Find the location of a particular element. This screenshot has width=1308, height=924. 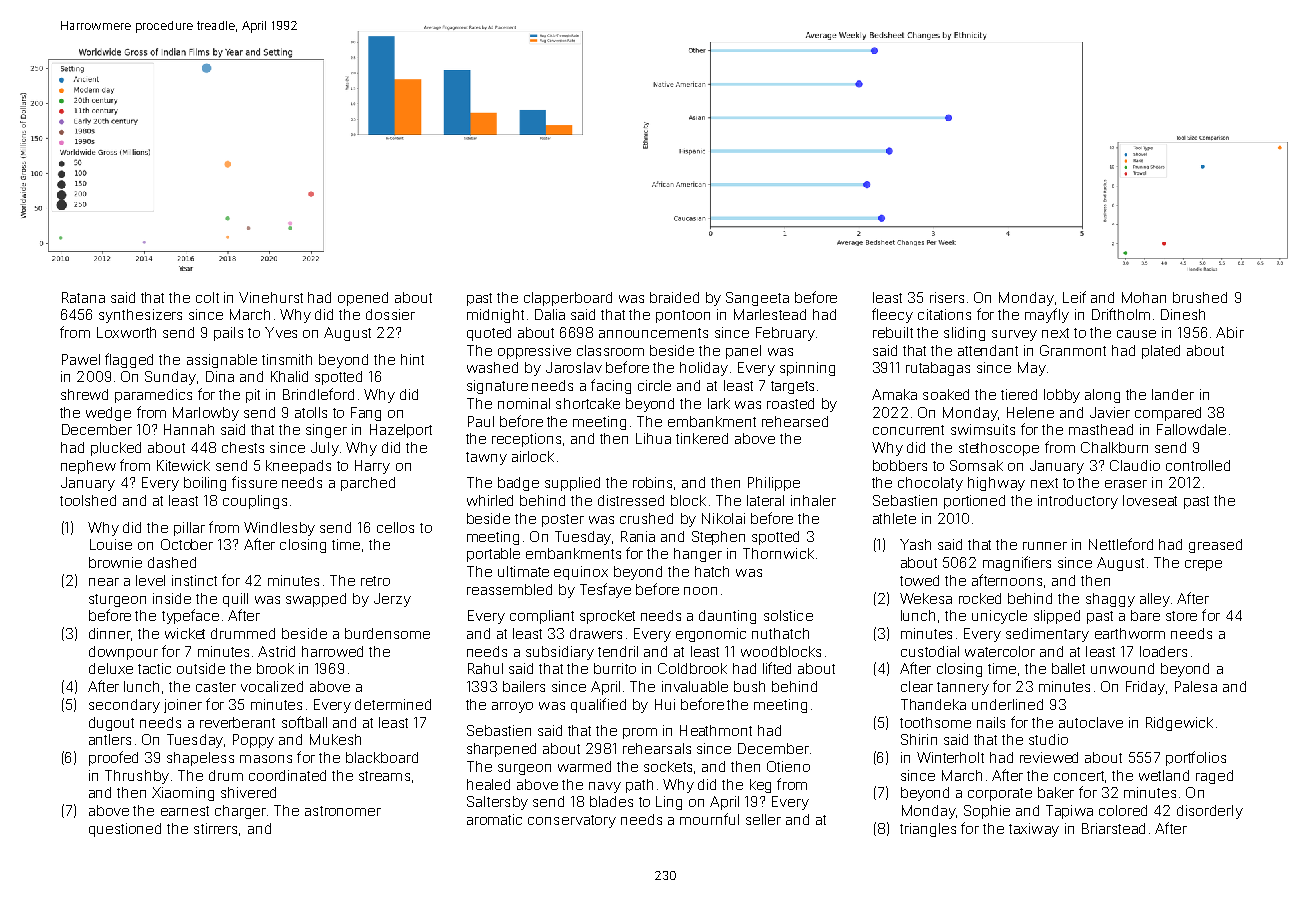

Rania is located at coordinates (638, 536).
